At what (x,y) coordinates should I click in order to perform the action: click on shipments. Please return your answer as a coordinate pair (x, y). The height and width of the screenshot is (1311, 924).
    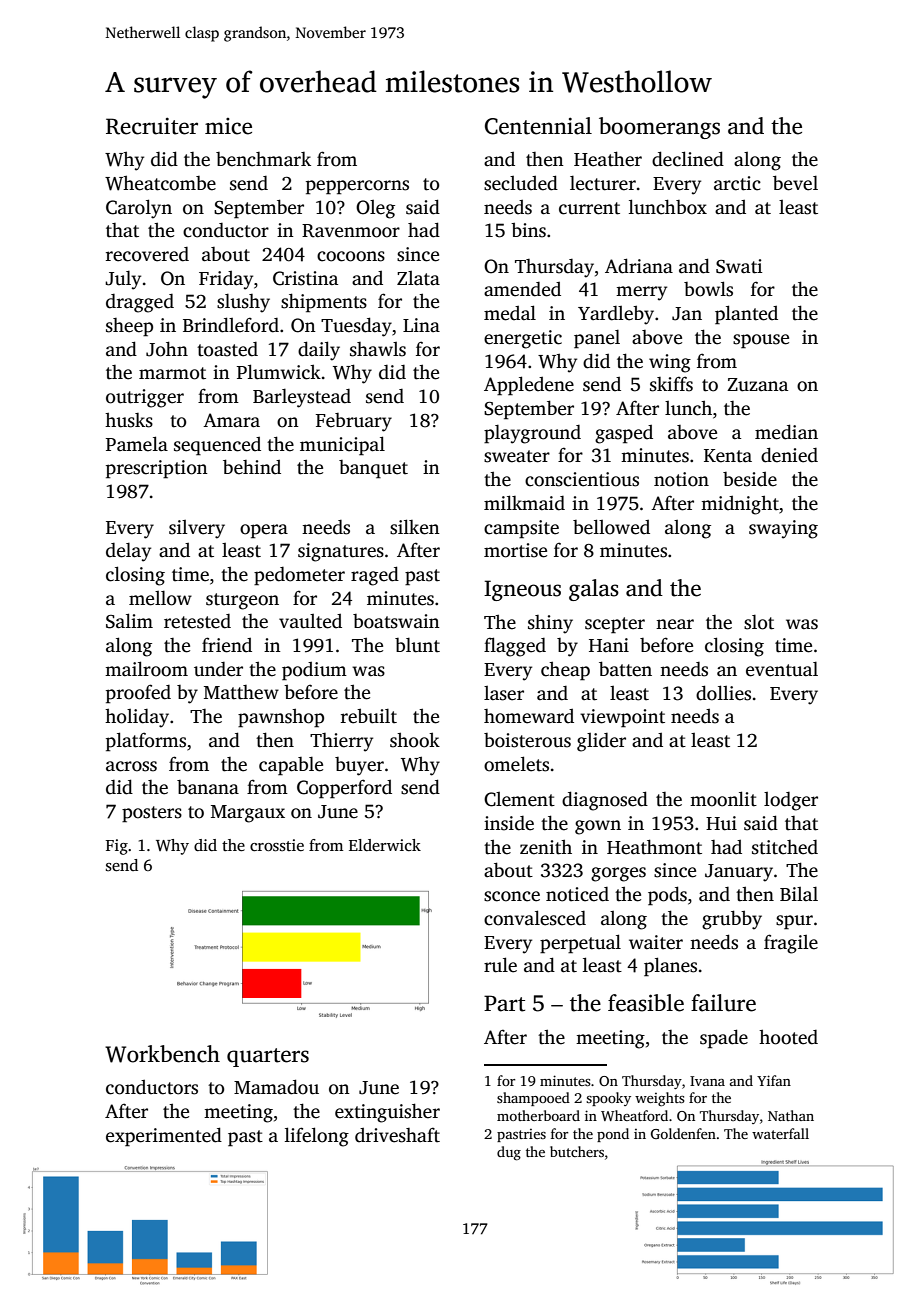
    Looking at the image, I should click on (324, 303).
